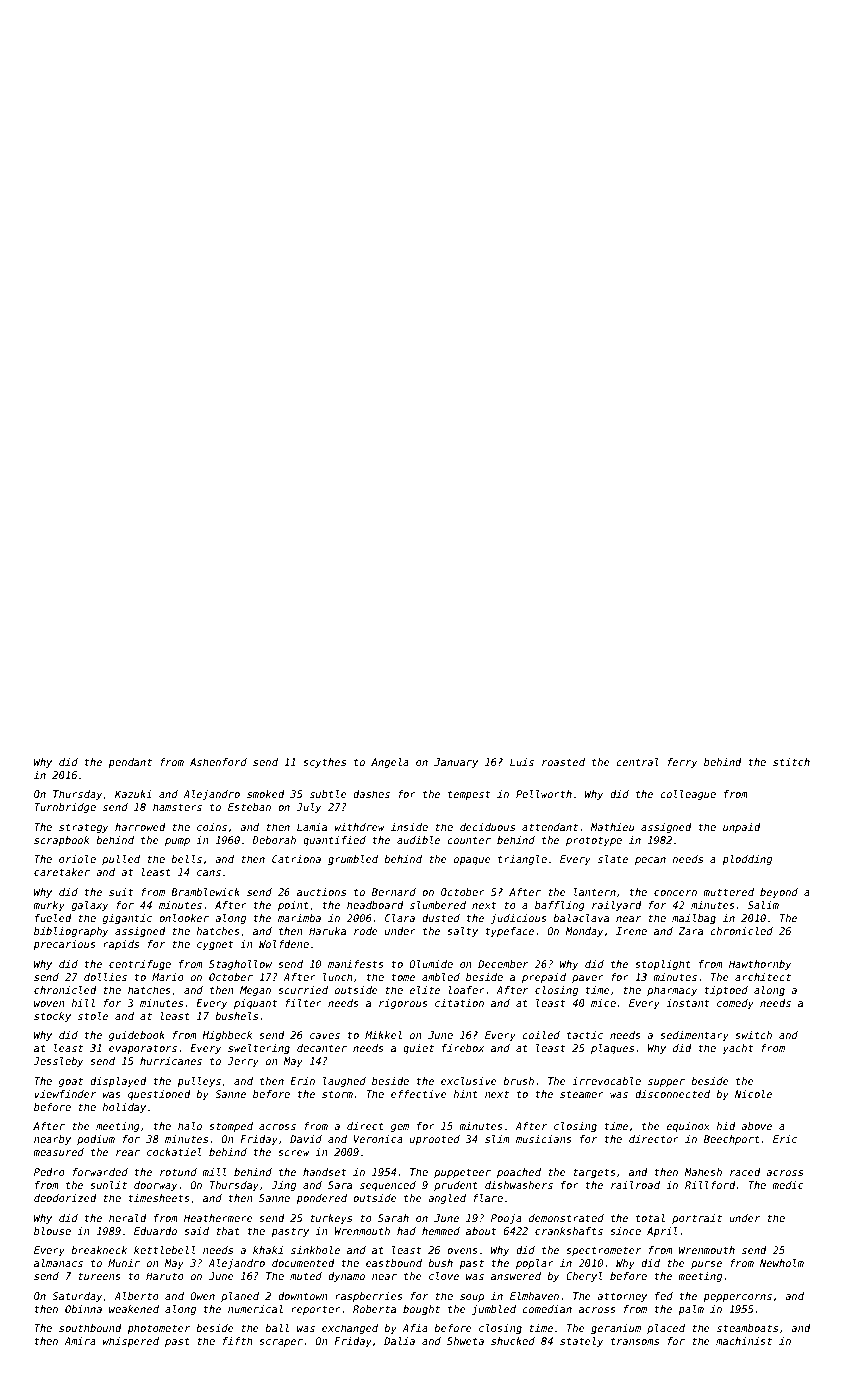 The width and height of the screenshot is (849, 1400). Describe the element at coordinates (214, 1172) in the screenshot. I see `mill` at that location.
